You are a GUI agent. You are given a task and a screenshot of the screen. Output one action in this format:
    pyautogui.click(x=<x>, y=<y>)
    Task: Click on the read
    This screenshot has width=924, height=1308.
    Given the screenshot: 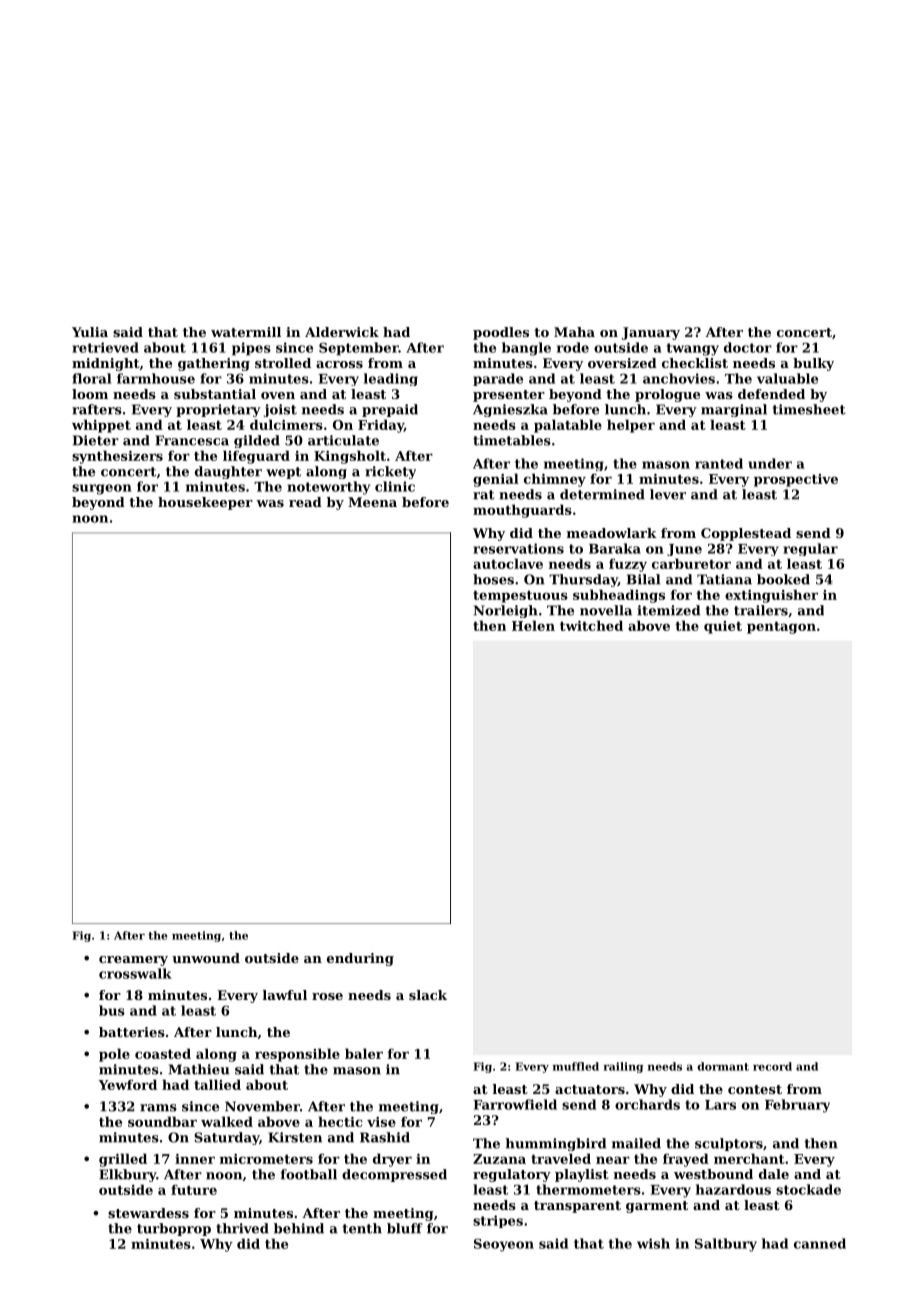 What is the action you would take?
    pyautogui.click(x=305, y=502)
